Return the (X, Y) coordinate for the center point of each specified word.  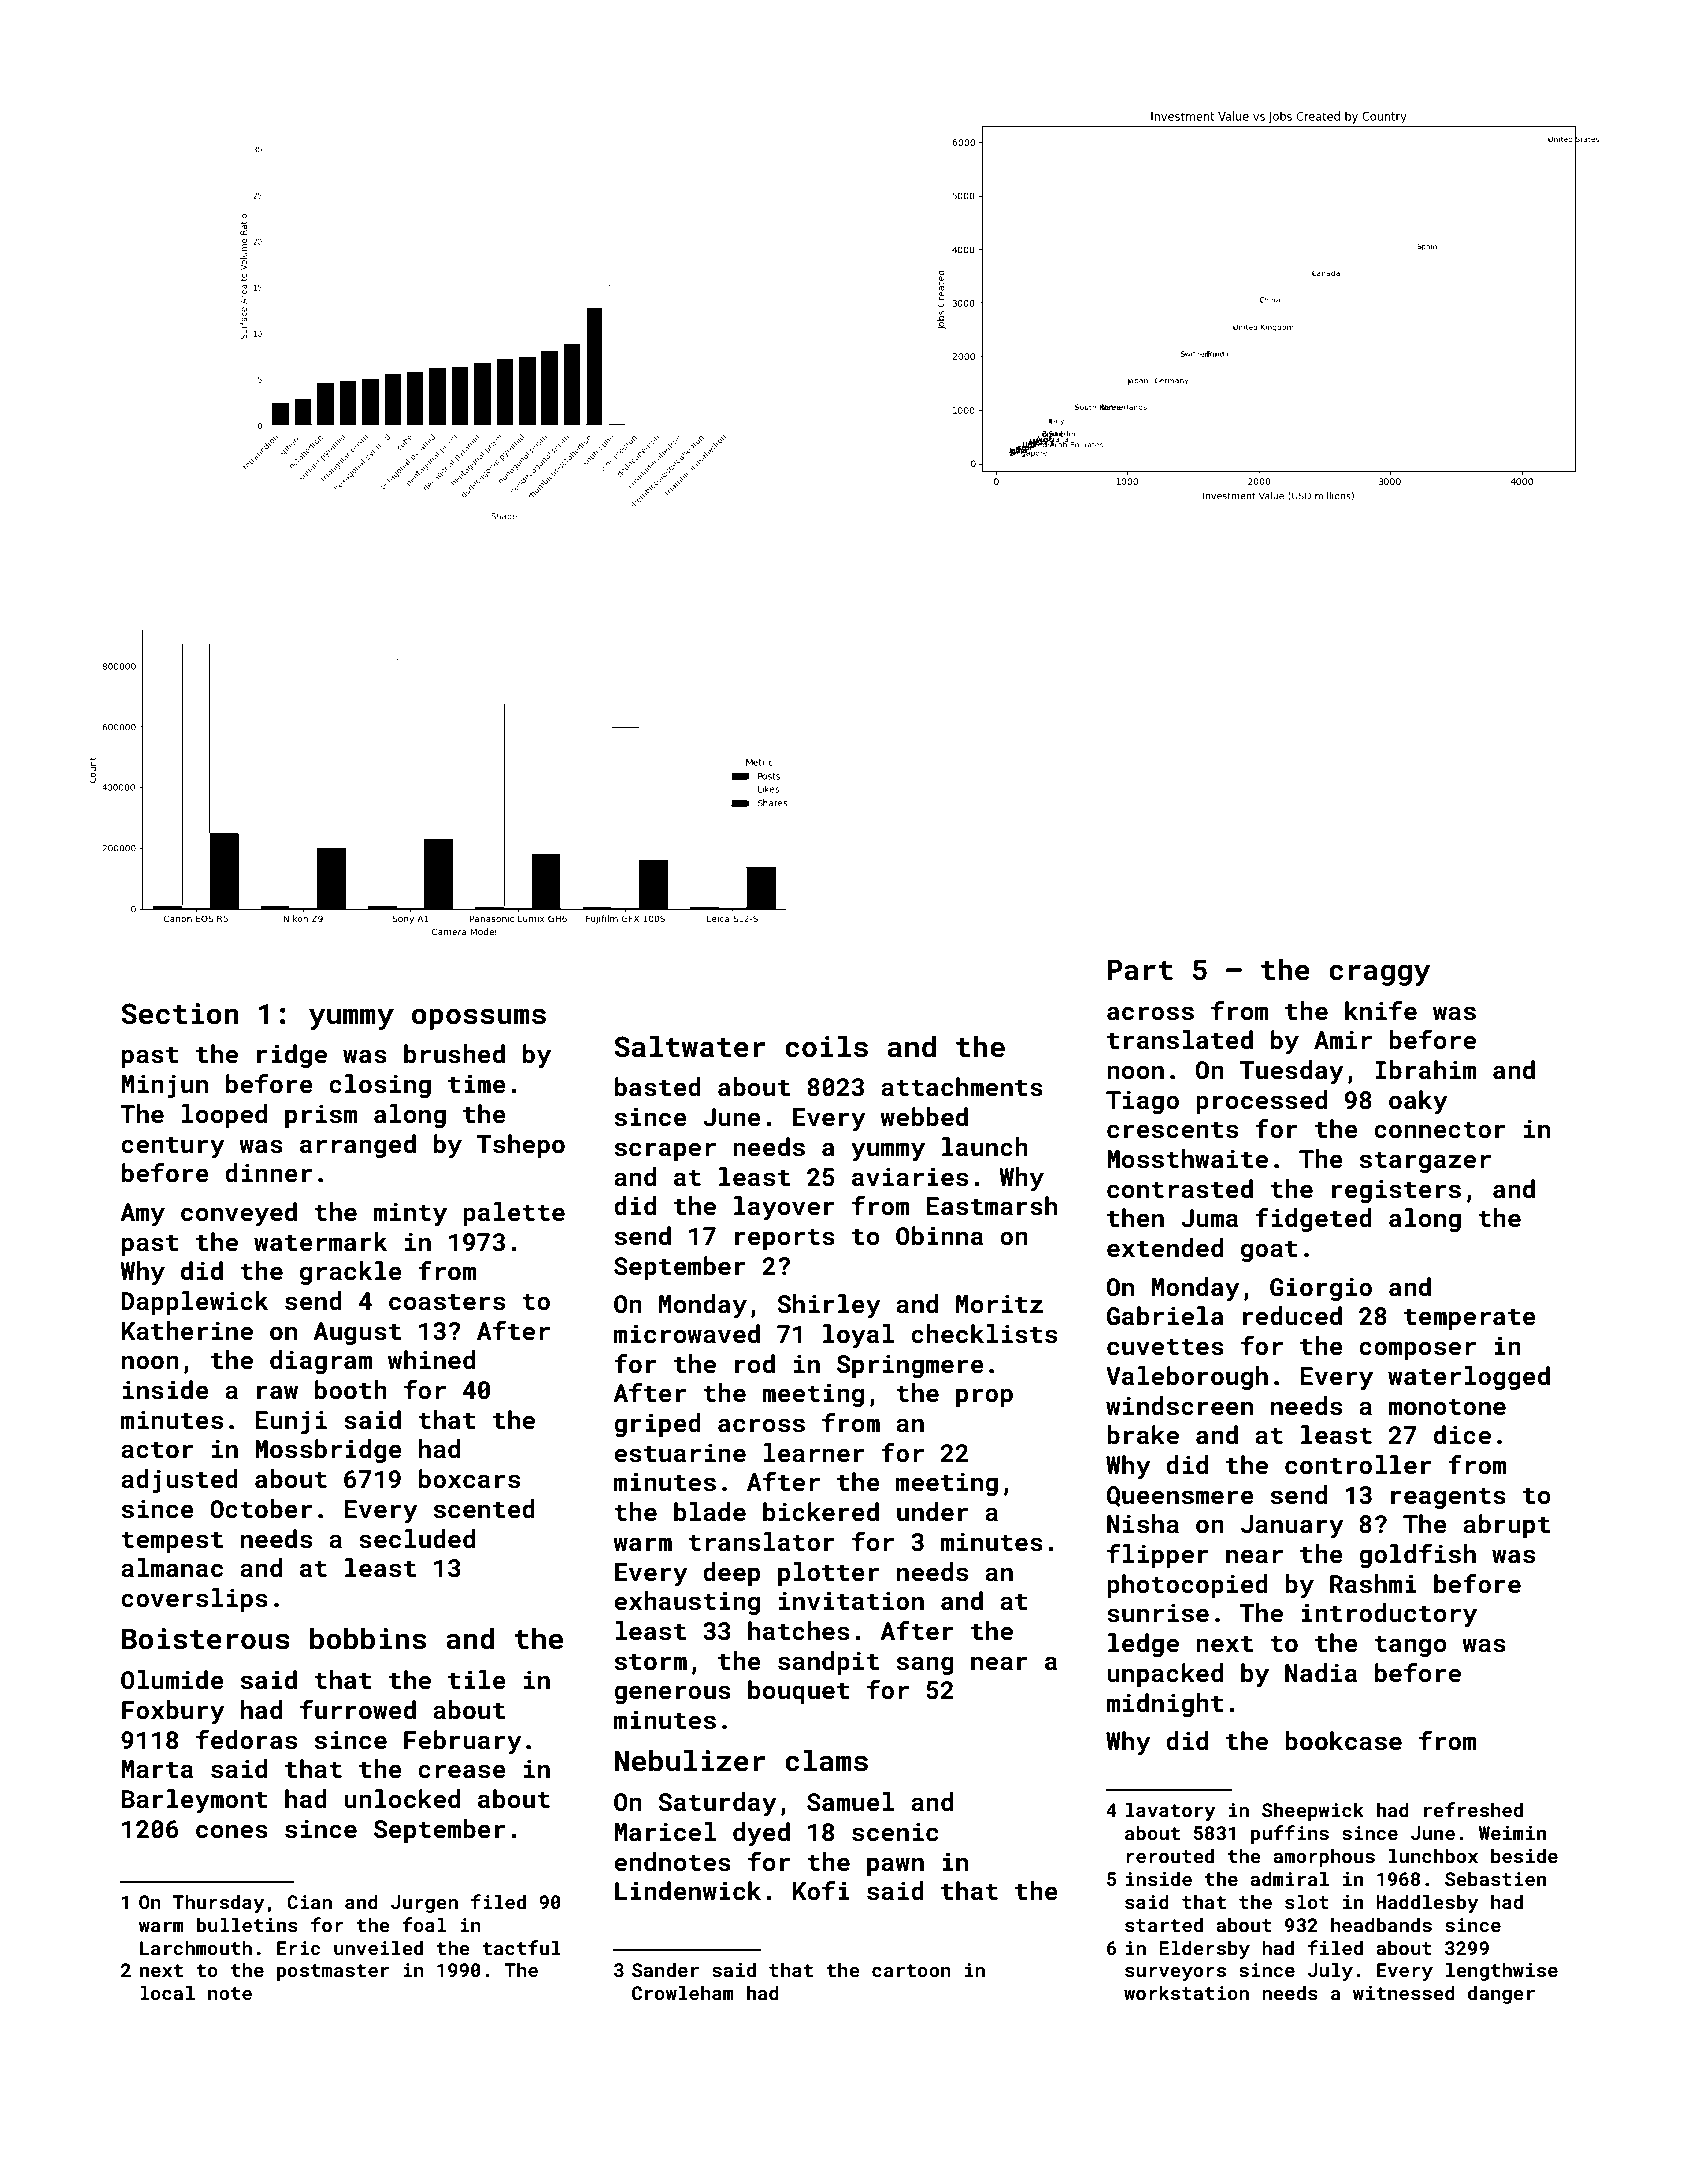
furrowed (358, 1709)
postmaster (333, 1972)
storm (651, 1662)
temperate (1470, 1319)
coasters (447, 1302)
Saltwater (690, 1046)
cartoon (911, 1970)
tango (1411, 1646)
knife (1381, 1010)
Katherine (187, 1331)
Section (180, 1014)
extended (1165, 1248)
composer (1417, 1350)
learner (814, 1452)
